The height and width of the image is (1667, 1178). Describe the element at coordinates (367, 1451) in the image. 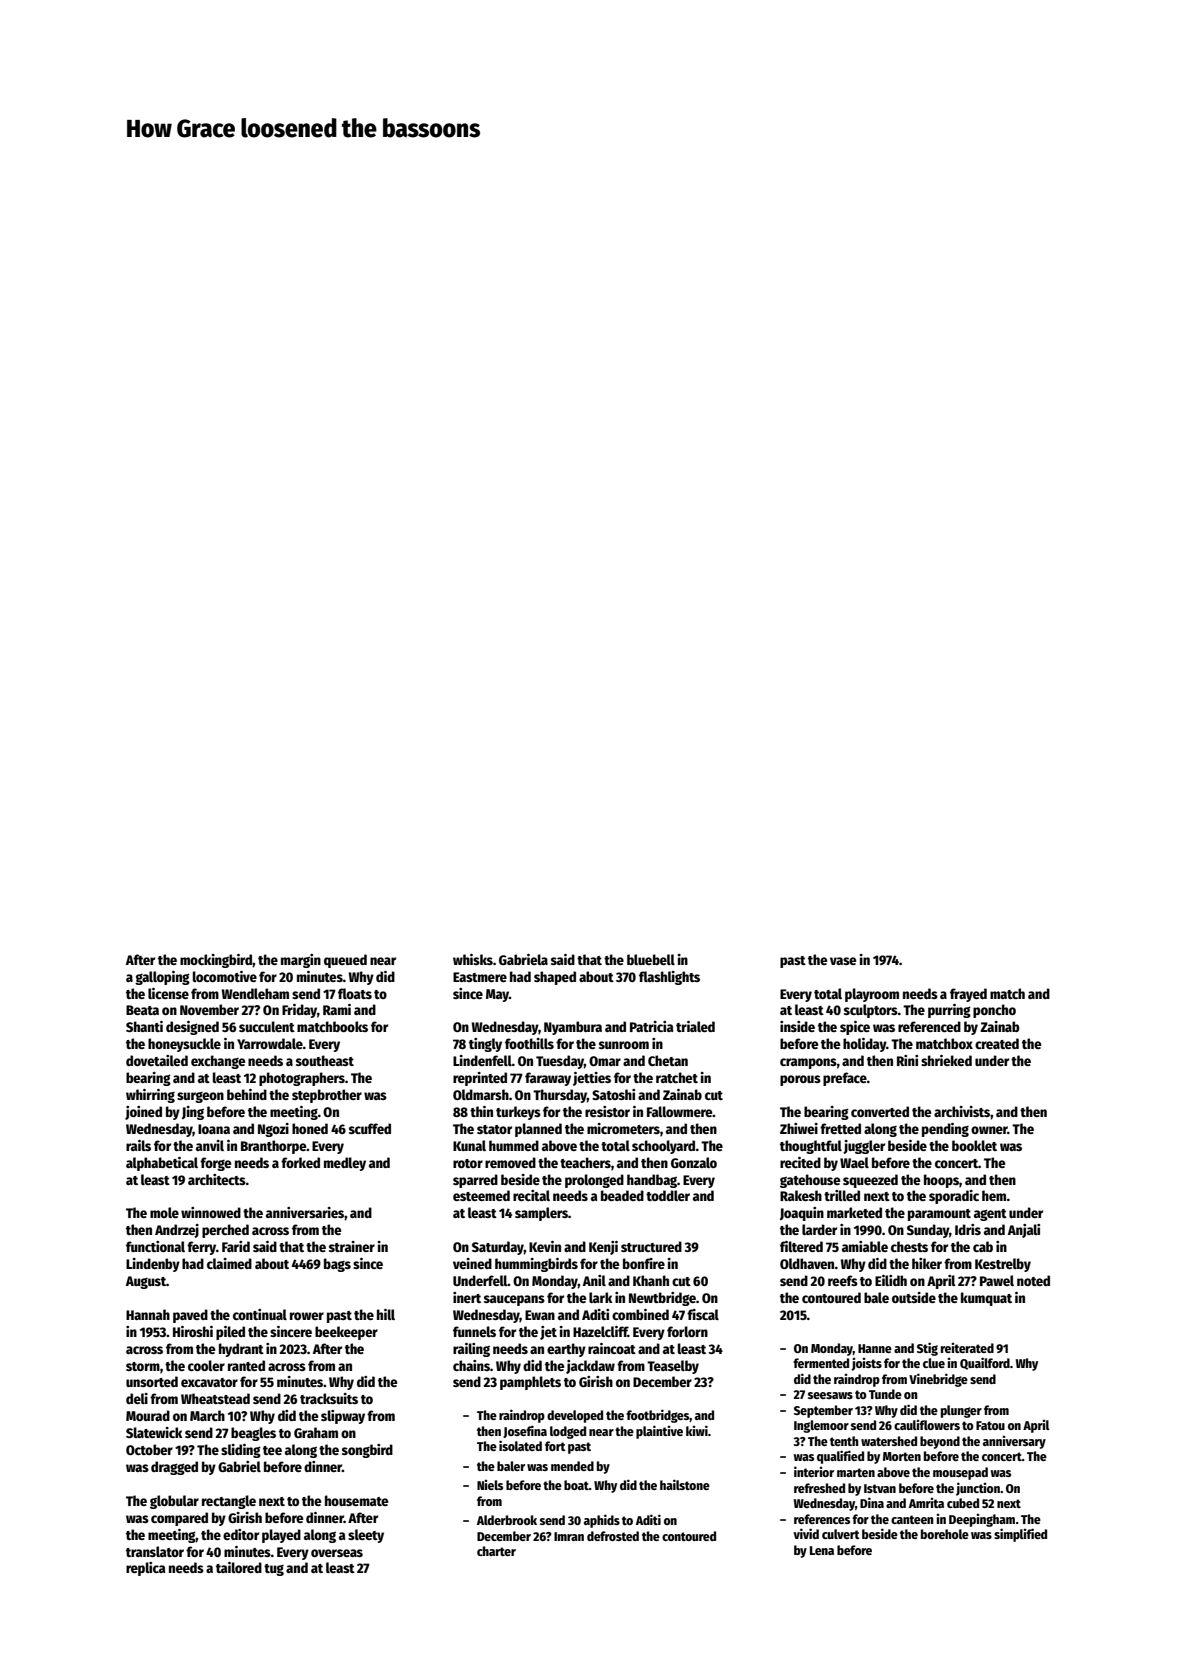

I see `songbird` at that location.
